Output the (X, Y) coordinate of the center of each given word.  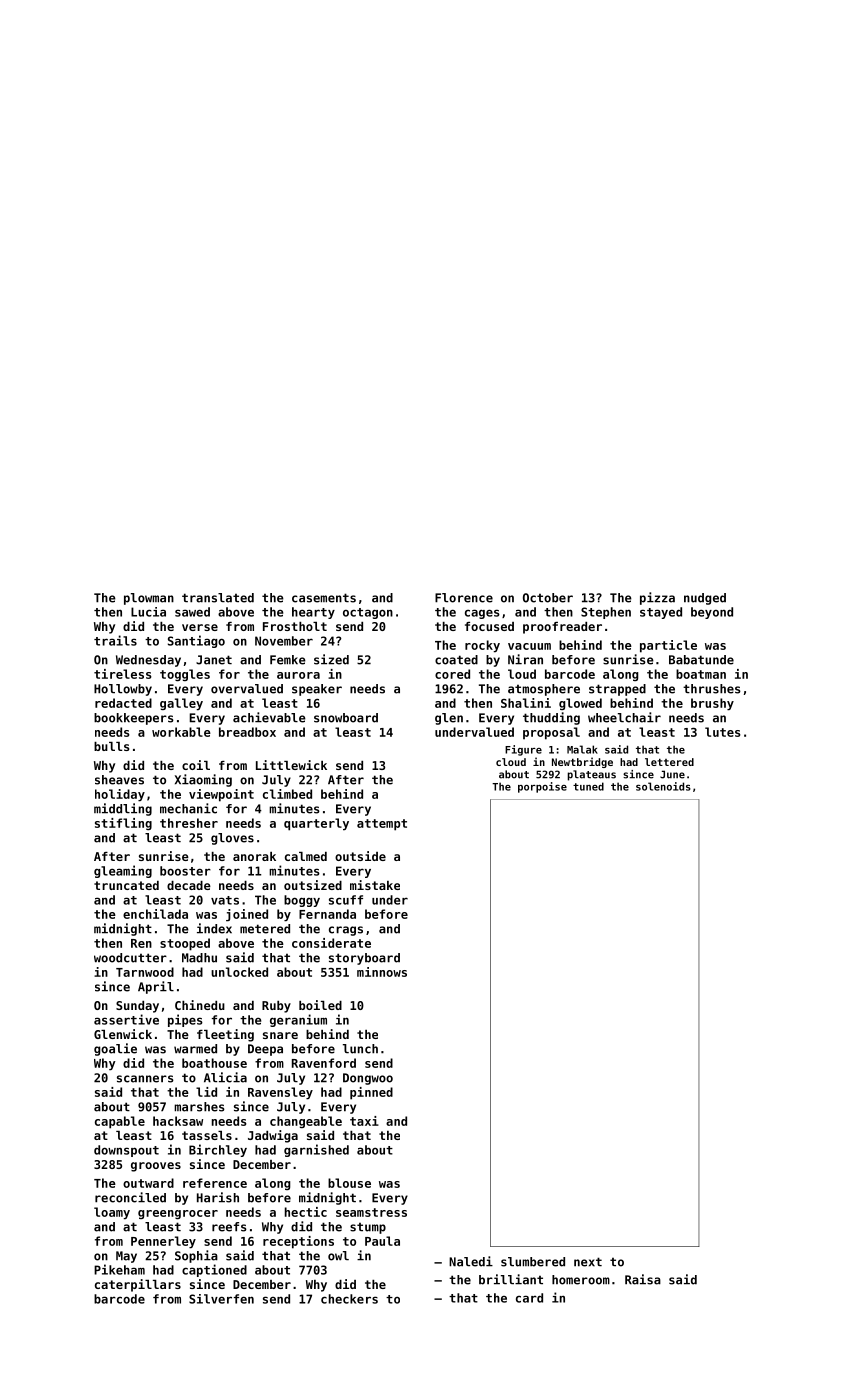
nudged (705, 599)
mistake (375, 885)
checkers (349, 1299)
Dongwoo (368, 1079)
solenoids (663, 786)
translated (218, 598)
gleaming (123, 871)
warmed (195, 1049)
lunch (360, 1049)
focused (489, 626)
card (529, 1298)
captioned (214, 1270)
